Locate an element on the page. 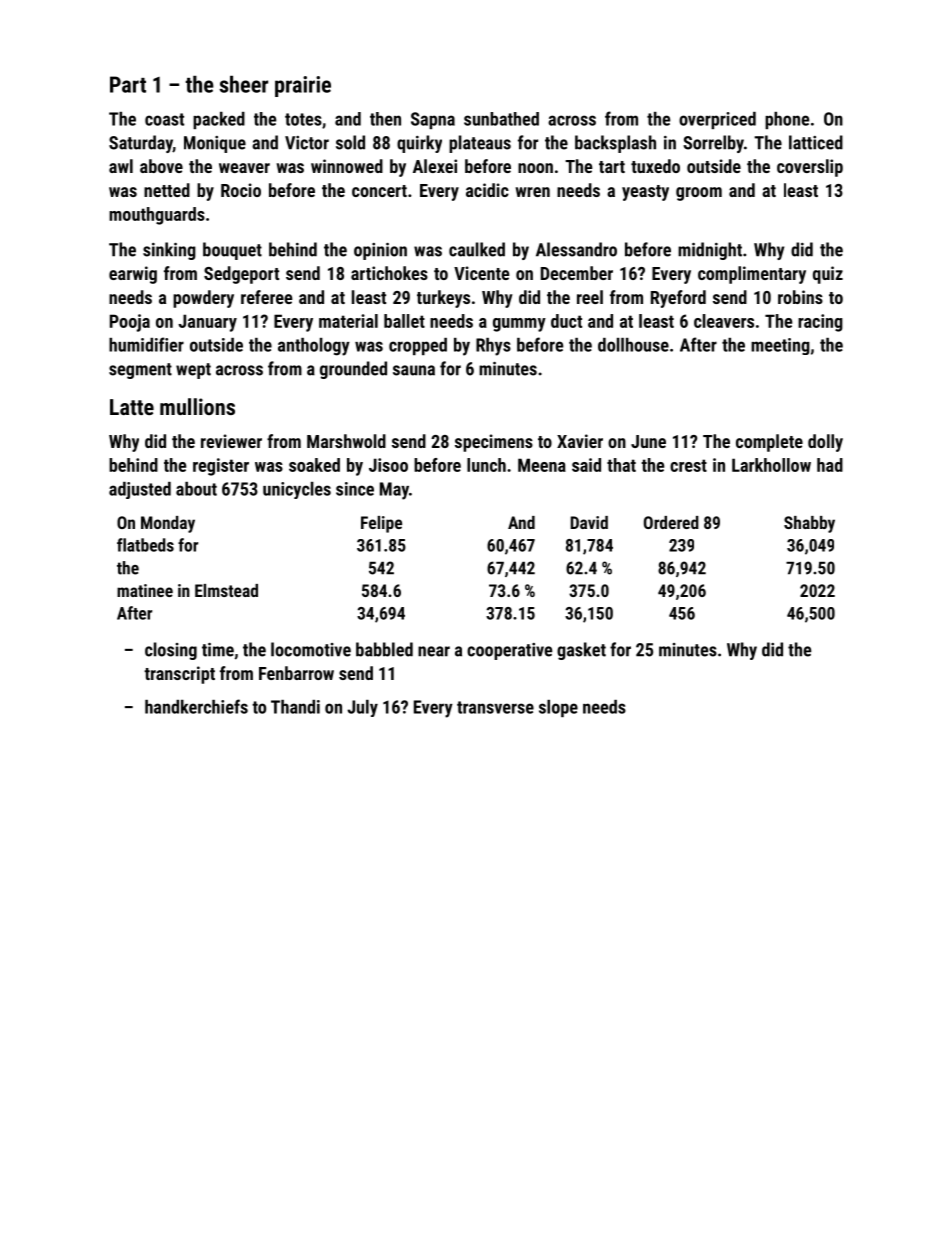 This page has width=952, height=1233. May is located at coordinates (394, 491).
